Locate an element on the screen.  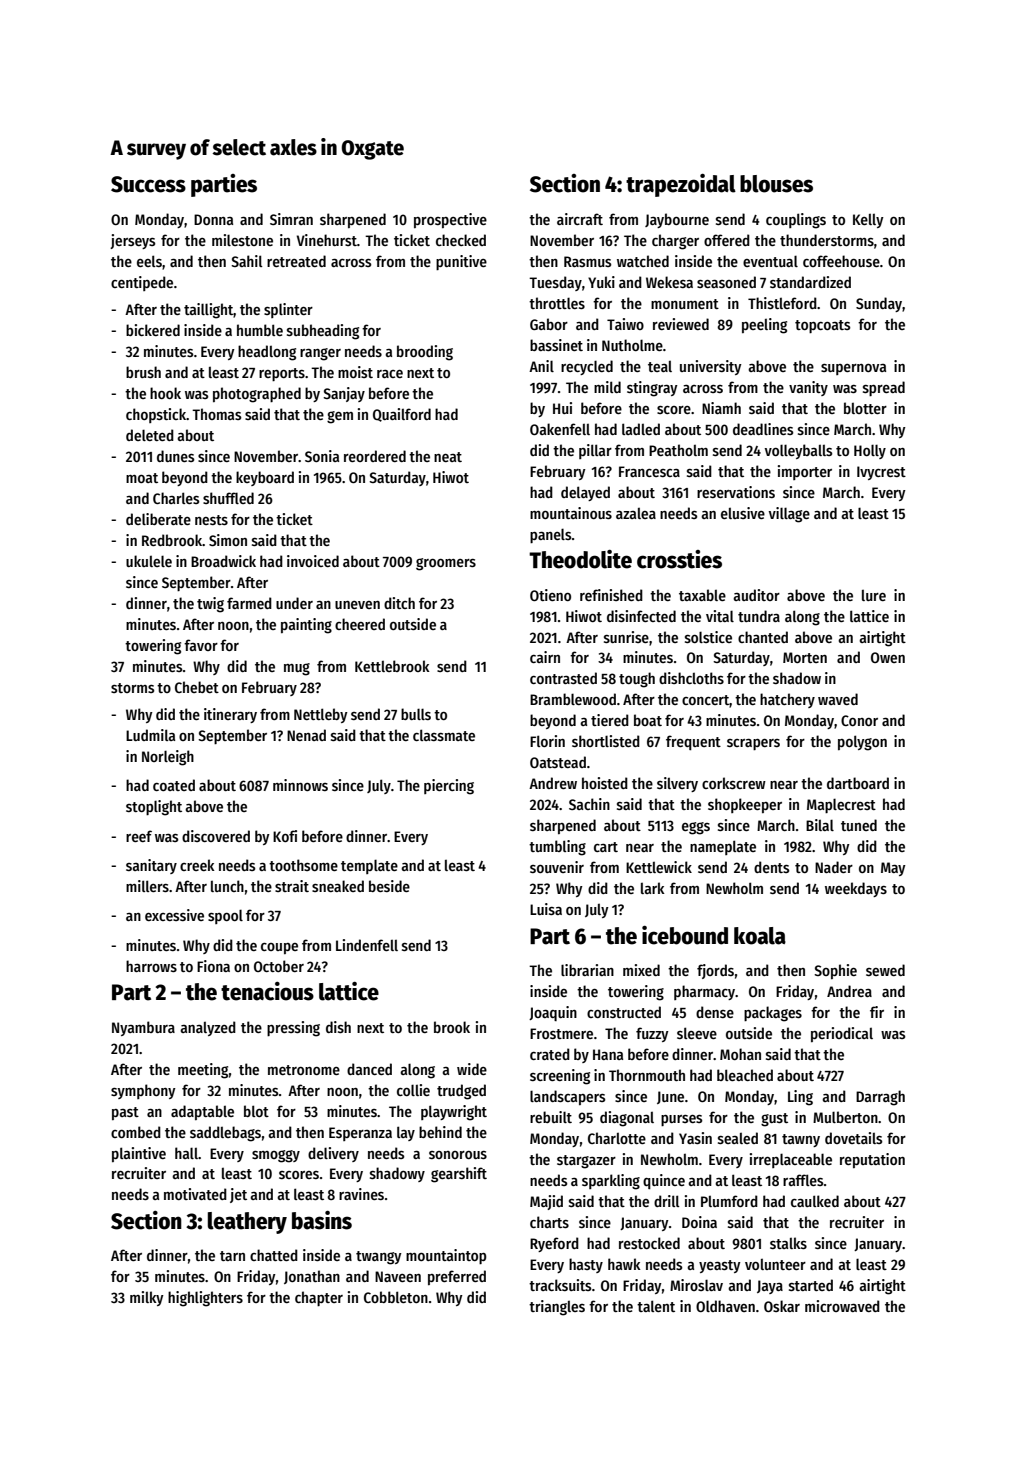
panels is located at coordinates (551, 535).
